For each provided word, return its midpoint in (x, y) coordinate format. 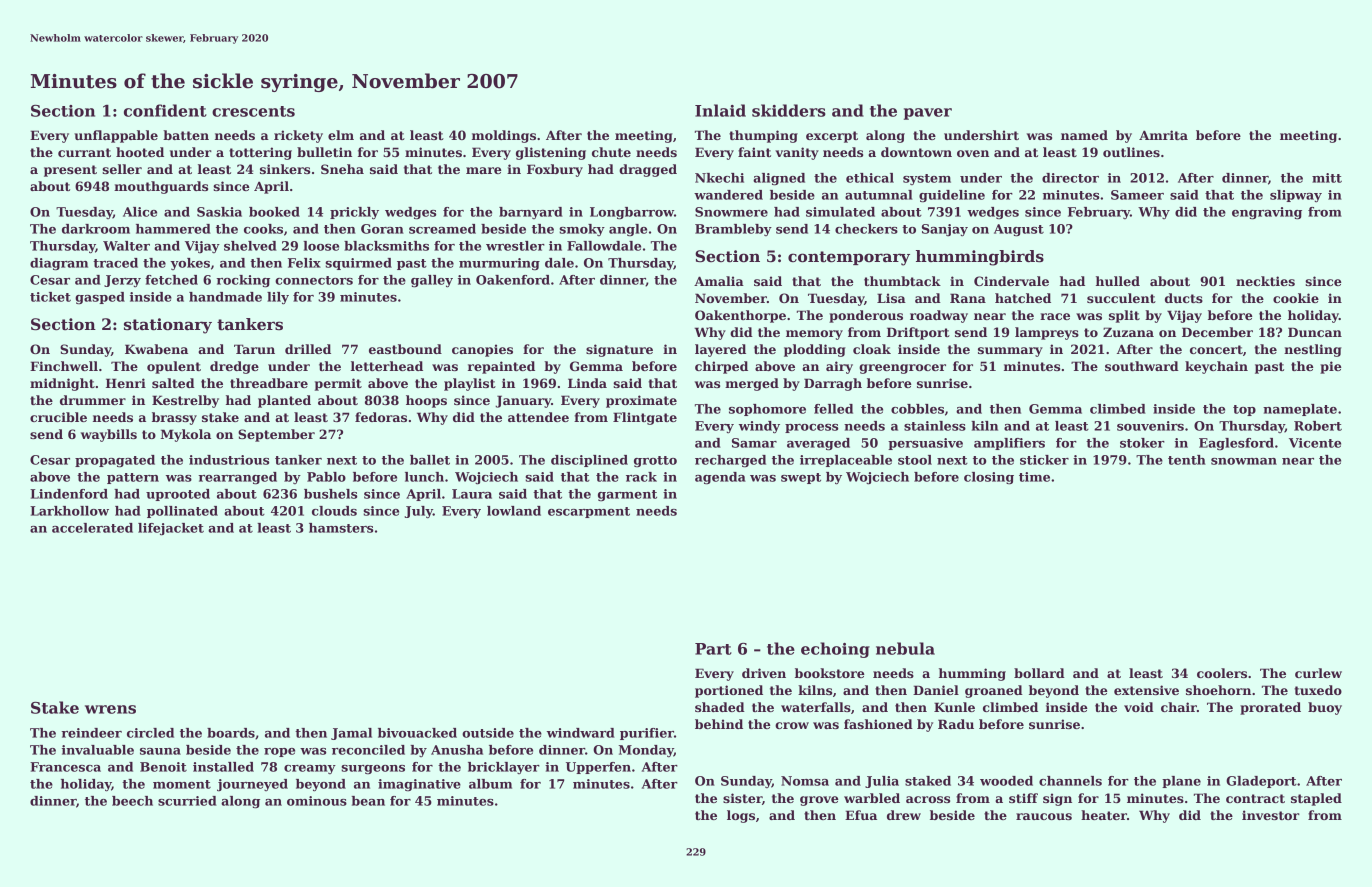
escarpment (589, 512)
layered (720, 350)
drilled (308, 349)
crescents (253, 111)
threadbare (269, 383)
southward (1142, 366)
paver (928, 114)
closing (989, 478)
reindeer (91, 733)
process (811, 428)
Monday (646, 751)
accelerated (92, 528)
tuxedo (1318, 690)
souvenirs (1150, 426)
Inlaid (720, 110)
